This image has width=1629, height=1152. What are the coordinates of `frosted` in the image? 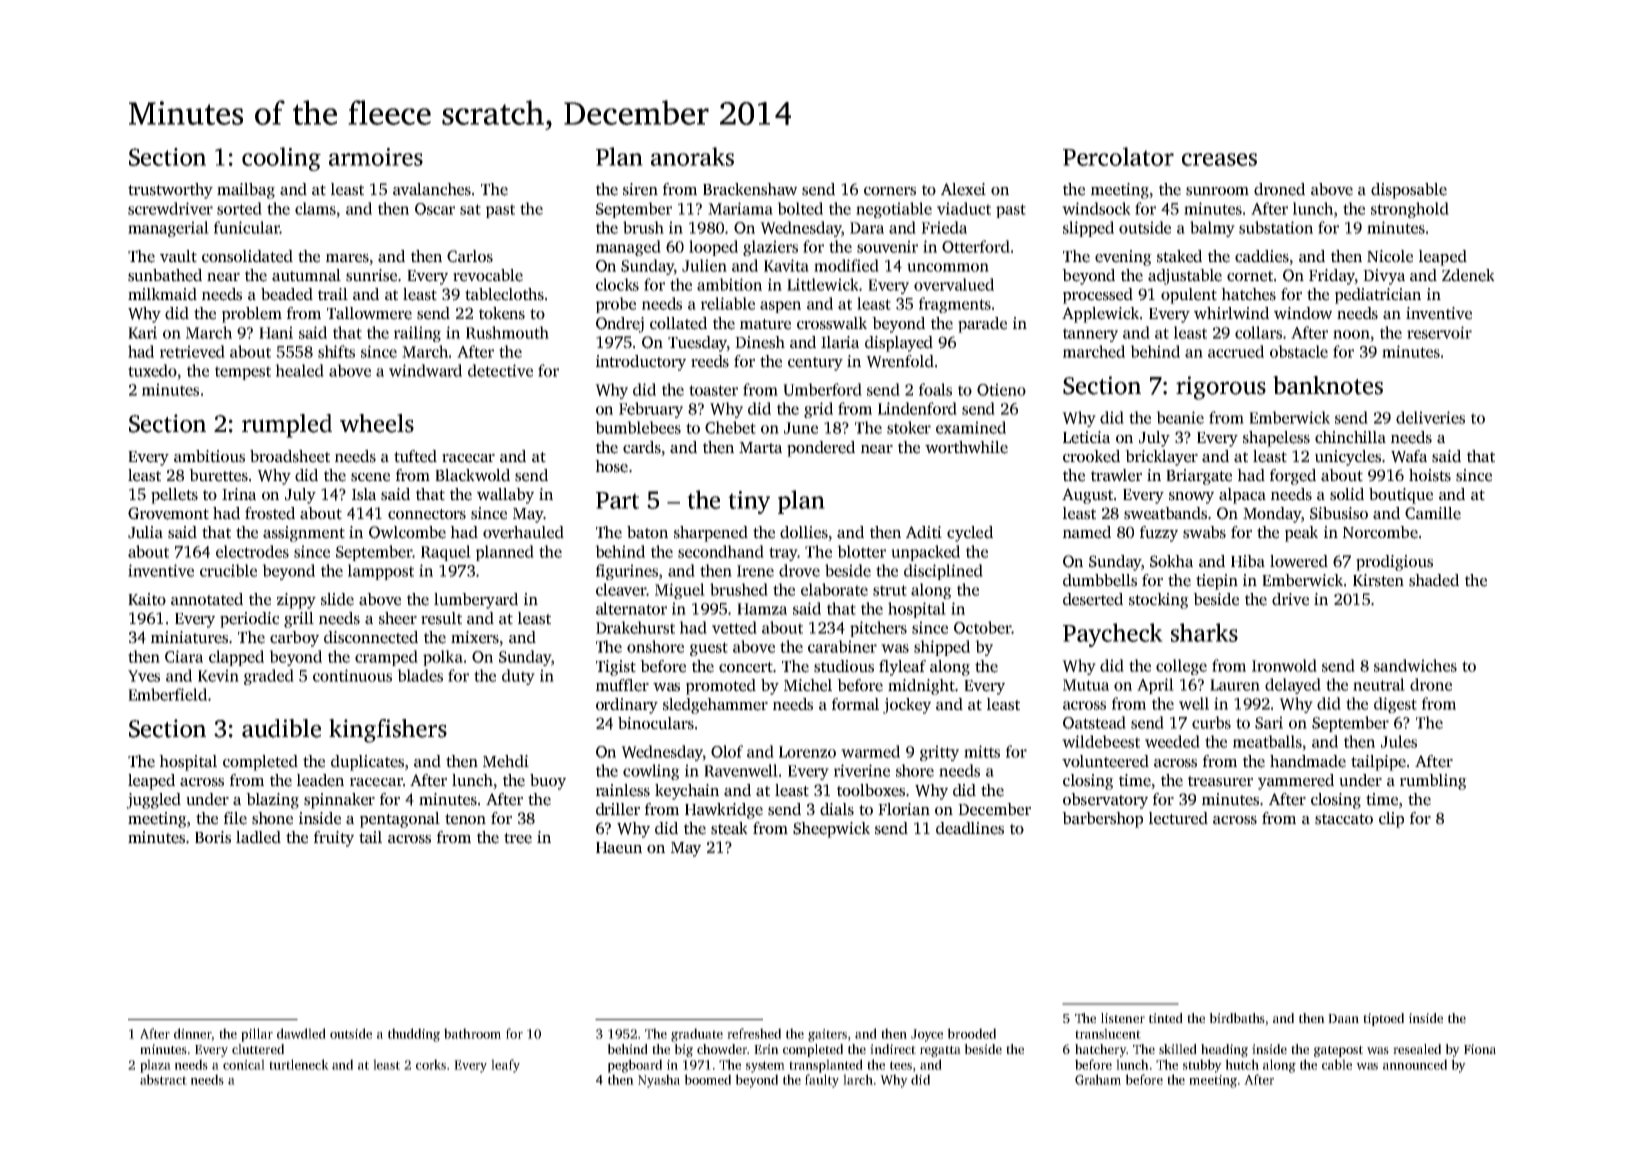 It's located at (270, 513).
